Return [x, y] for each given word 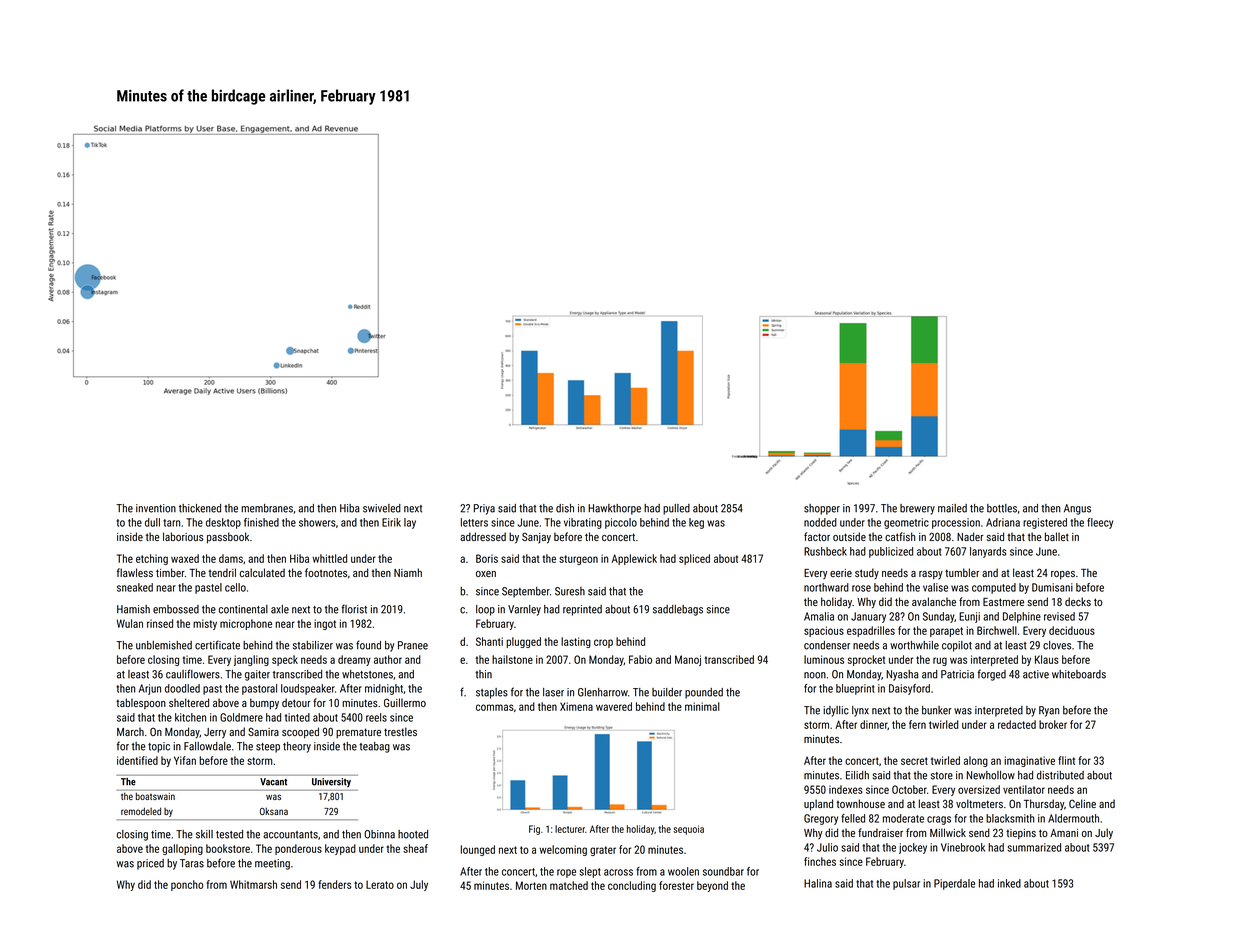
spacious [824, 631]
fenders [334, 884]
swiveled [382, 508]
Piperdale [954, 884]
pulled [676, 509]
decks [1078, 601]
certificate [217, 645]
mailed [952, 508]
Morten [531, 885]
